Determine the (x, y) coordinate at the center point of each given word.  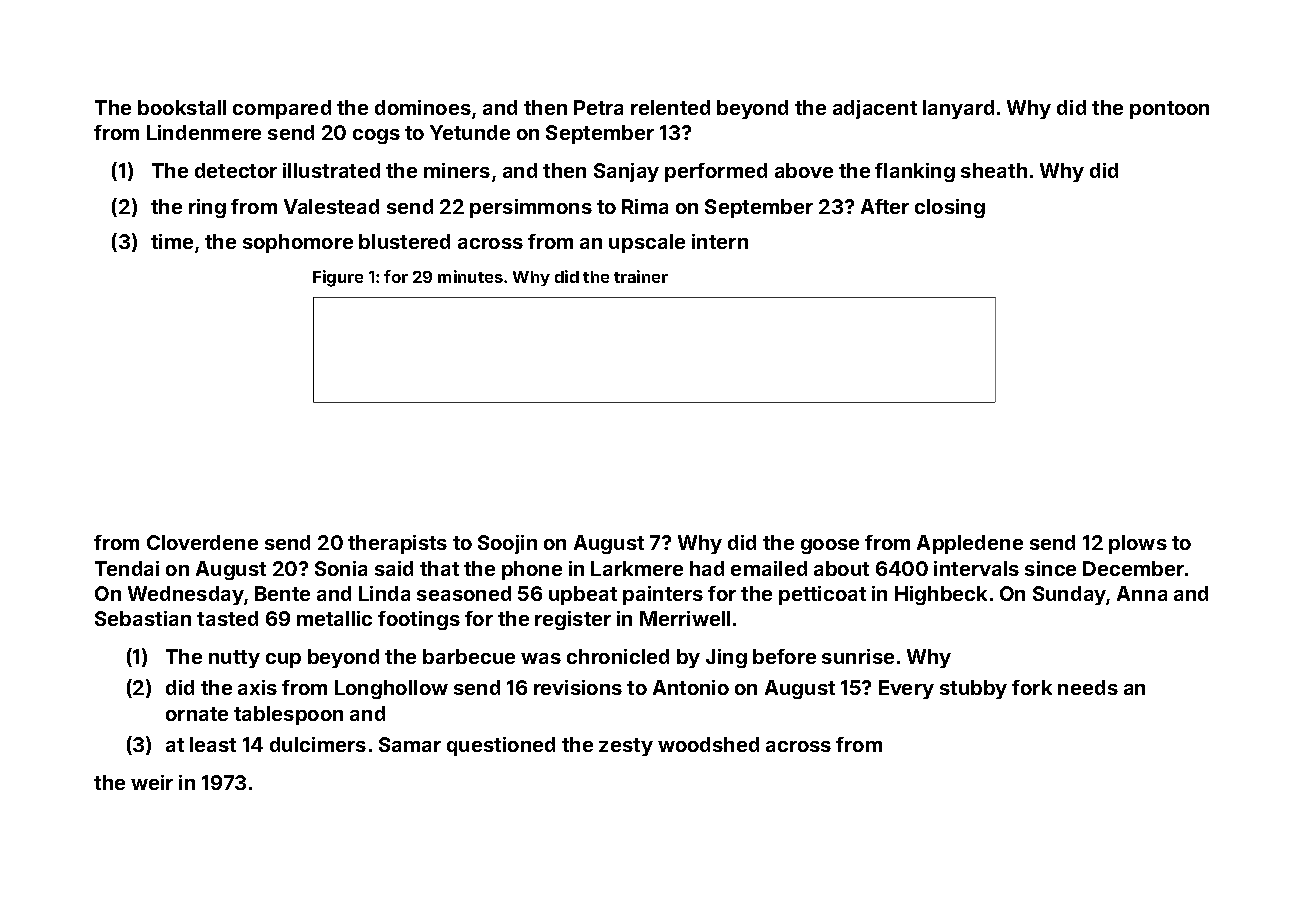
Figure (338, 278)
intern (720, 241)
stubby (973, 689)
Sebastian (143, 618)
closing (950, 208)
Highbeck (941, 595)
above (804, 170)
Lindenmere (204, 132)
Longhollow (391, 689)
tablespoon (288, 715)
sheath (994, 170)
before (784, 656)
